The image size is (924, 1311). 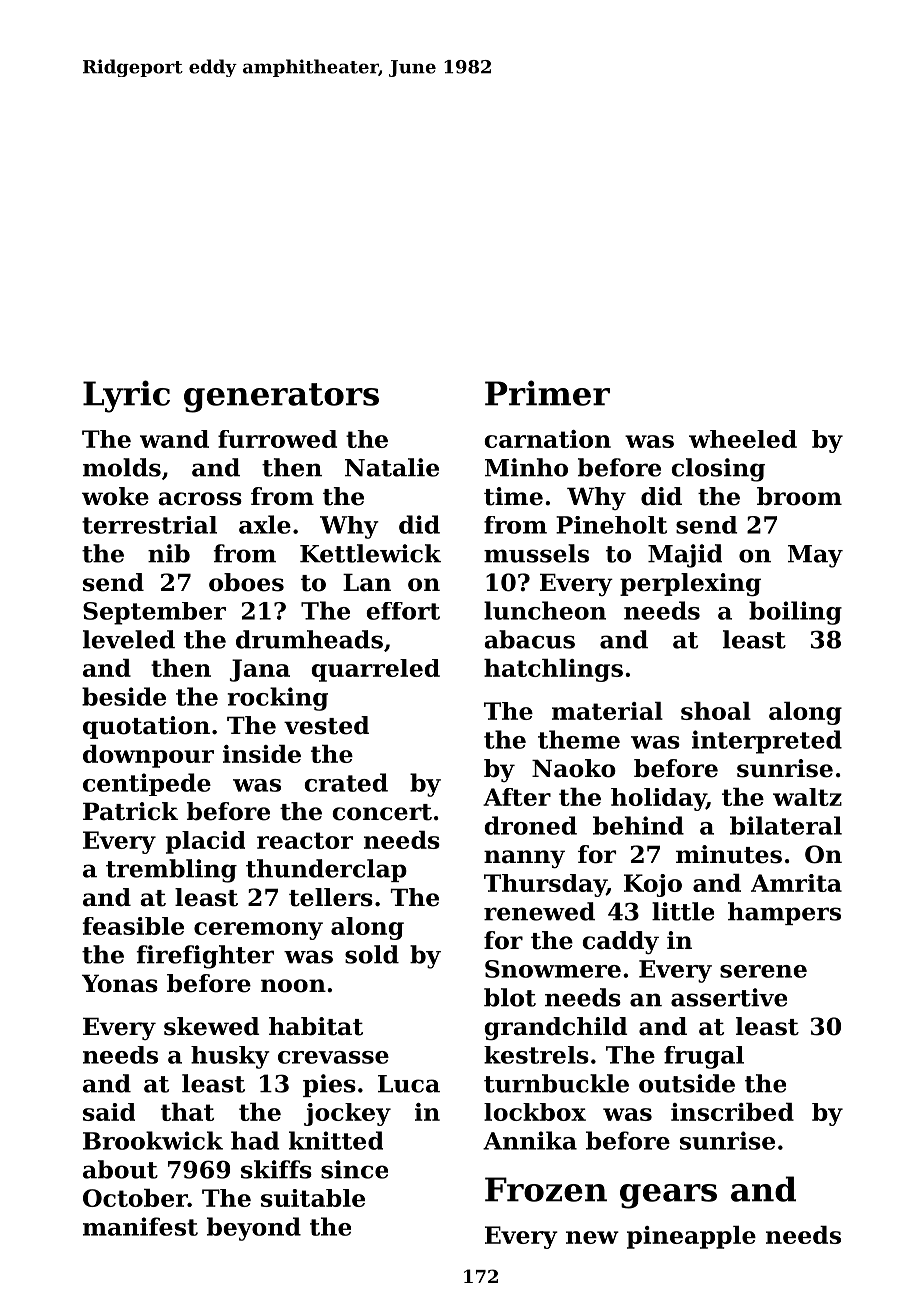 I want to click on pies, so click(x=329, y=1085).
